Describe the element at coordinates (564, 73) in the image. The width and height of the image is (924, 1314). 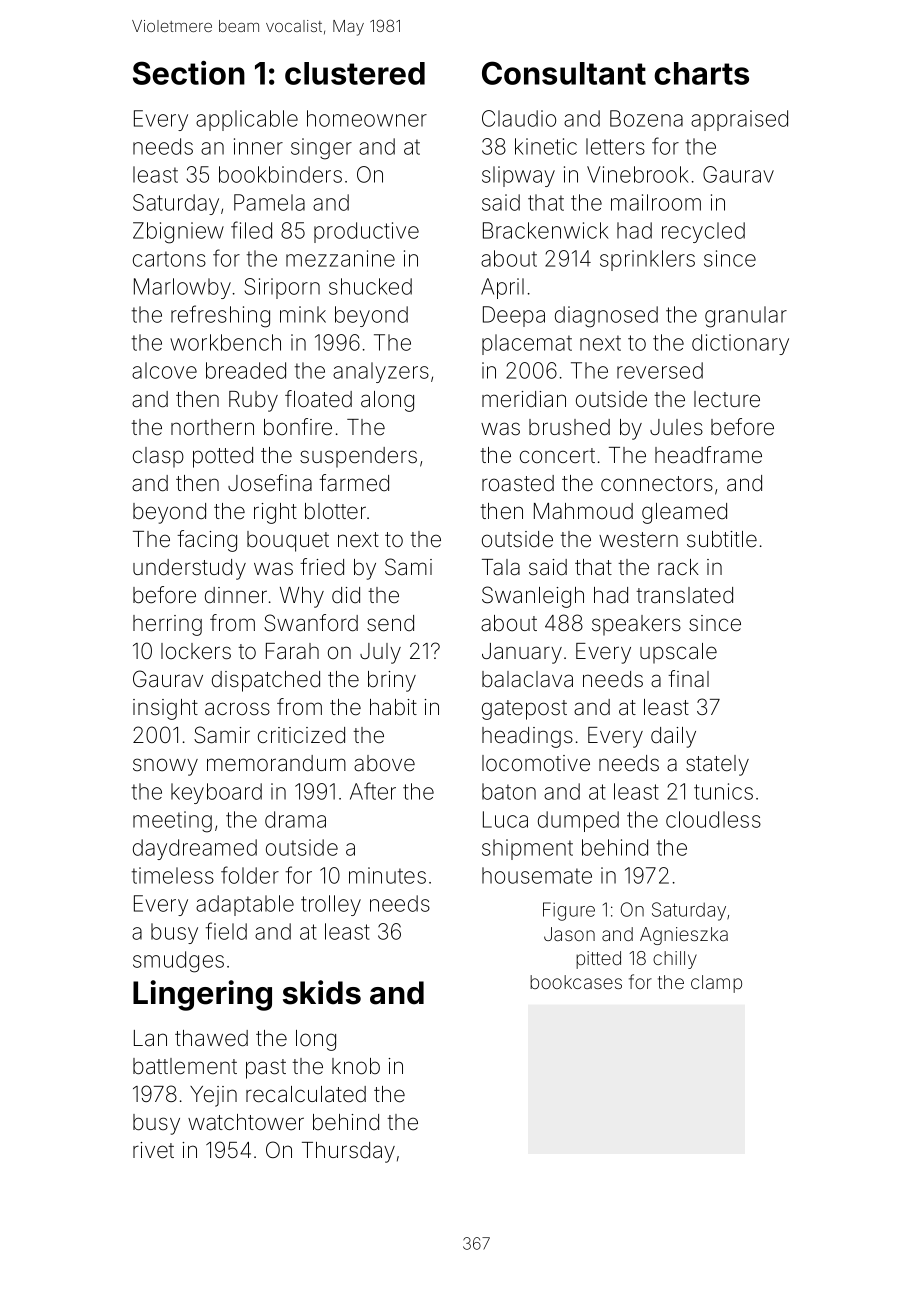
I see `Consultant` at that location.
